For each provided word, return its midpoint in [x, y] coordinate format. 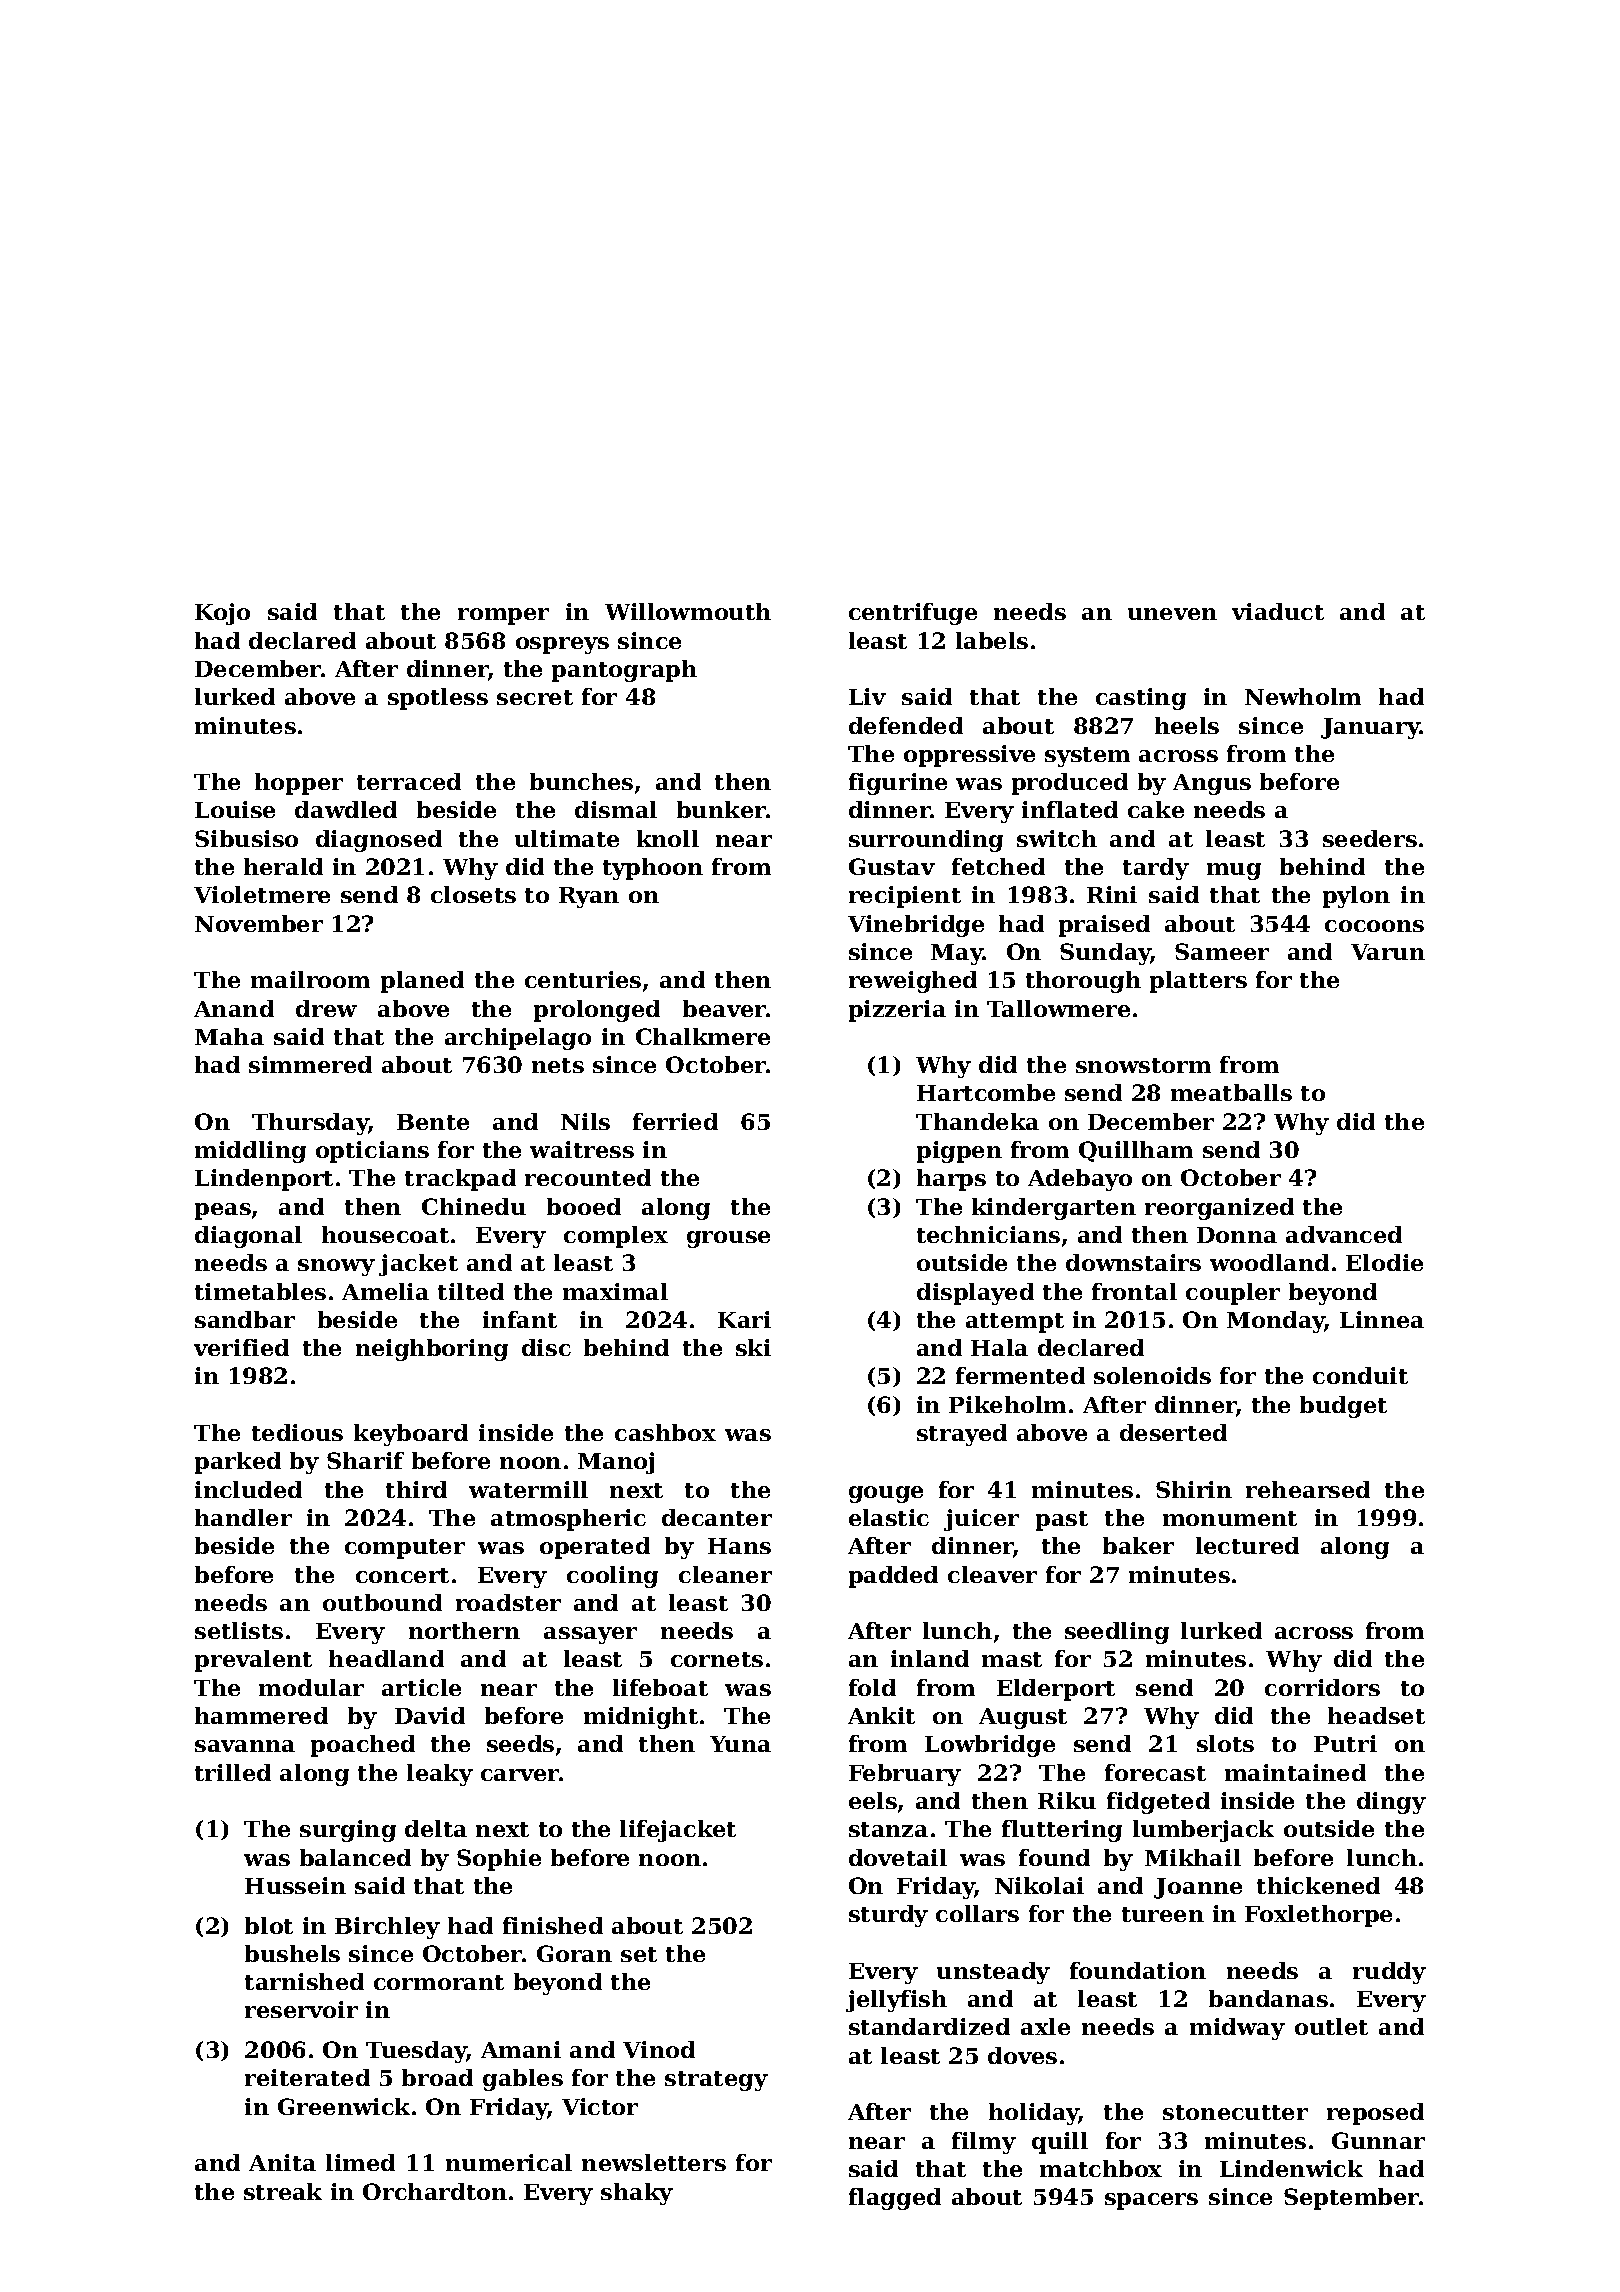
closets [473, 894]
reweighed [913, 982]
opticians [372, 1152]
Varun [1388, 952]
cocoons [1374, 926]
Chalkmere [703, 1036]
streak [283, 2191]
